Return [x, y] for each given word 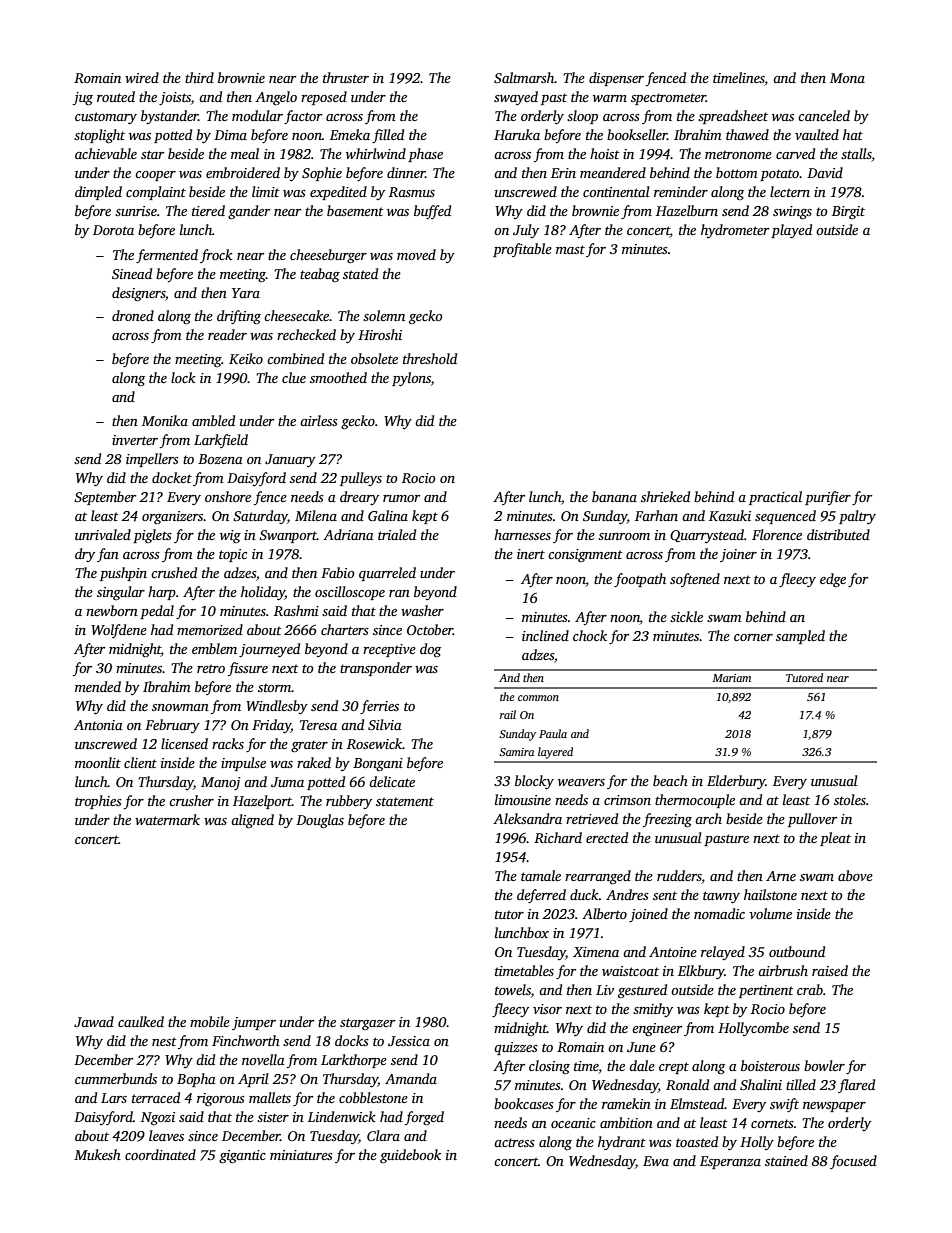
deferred [541, 896]
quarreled [387, 574]
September [105, 498]
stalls [856, 153]
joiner [738, 555]
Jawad [94, 1021]
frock [216, 256]
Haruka [517, 134]
